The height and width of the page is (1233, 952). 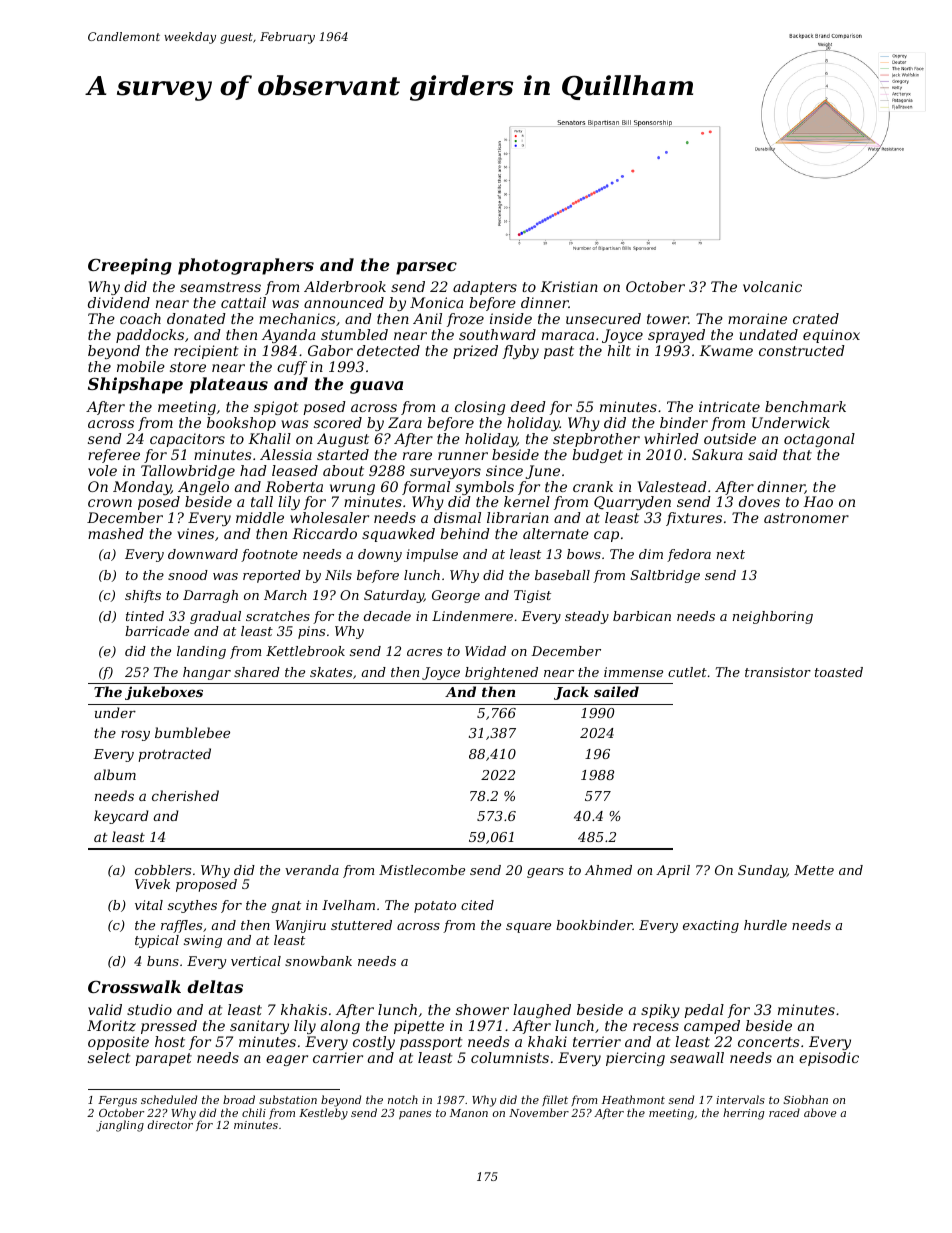 I want to click on octagonal, so click(x=819, y=440).
